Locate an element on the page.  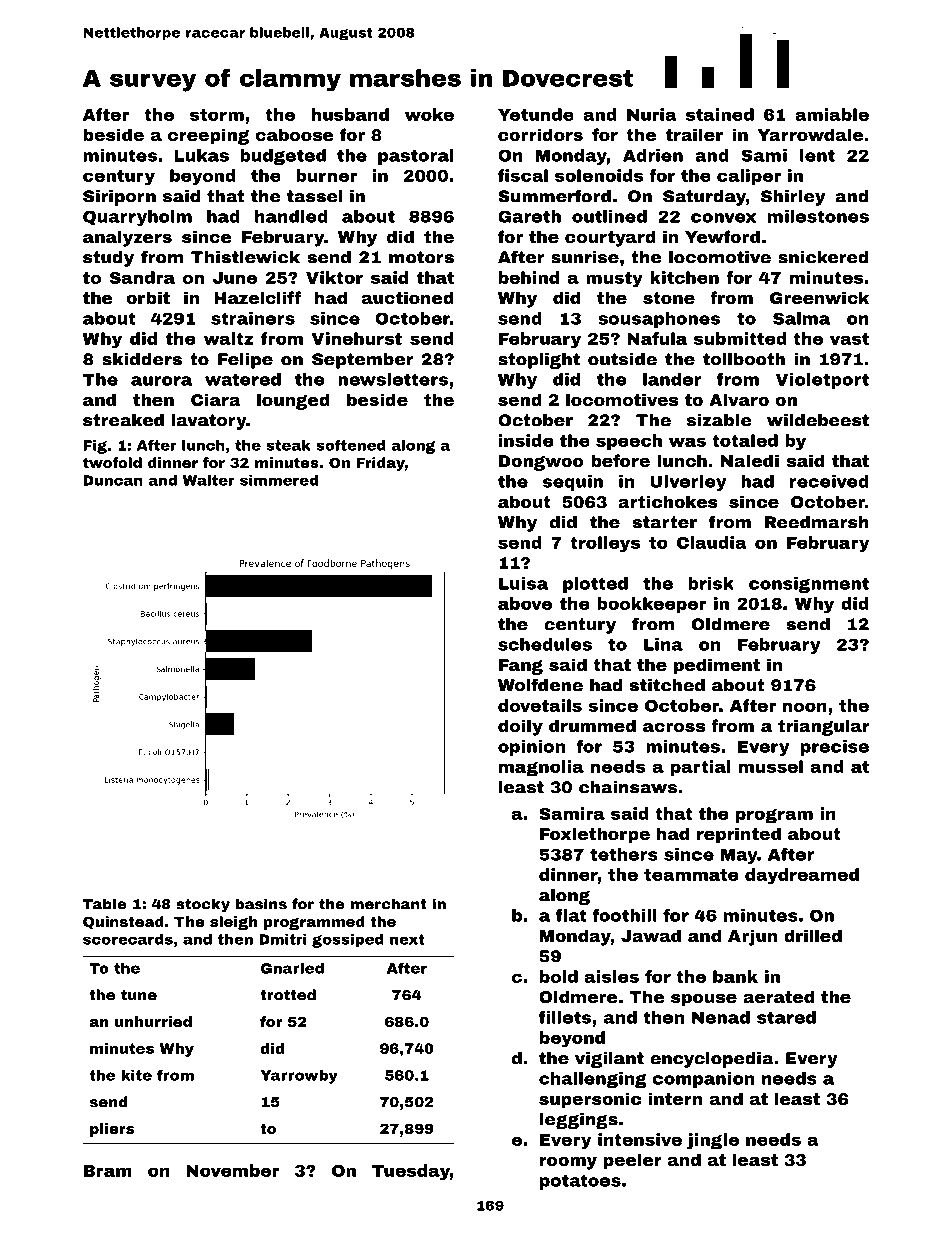
amiable is located at coordinates (832, 114).
